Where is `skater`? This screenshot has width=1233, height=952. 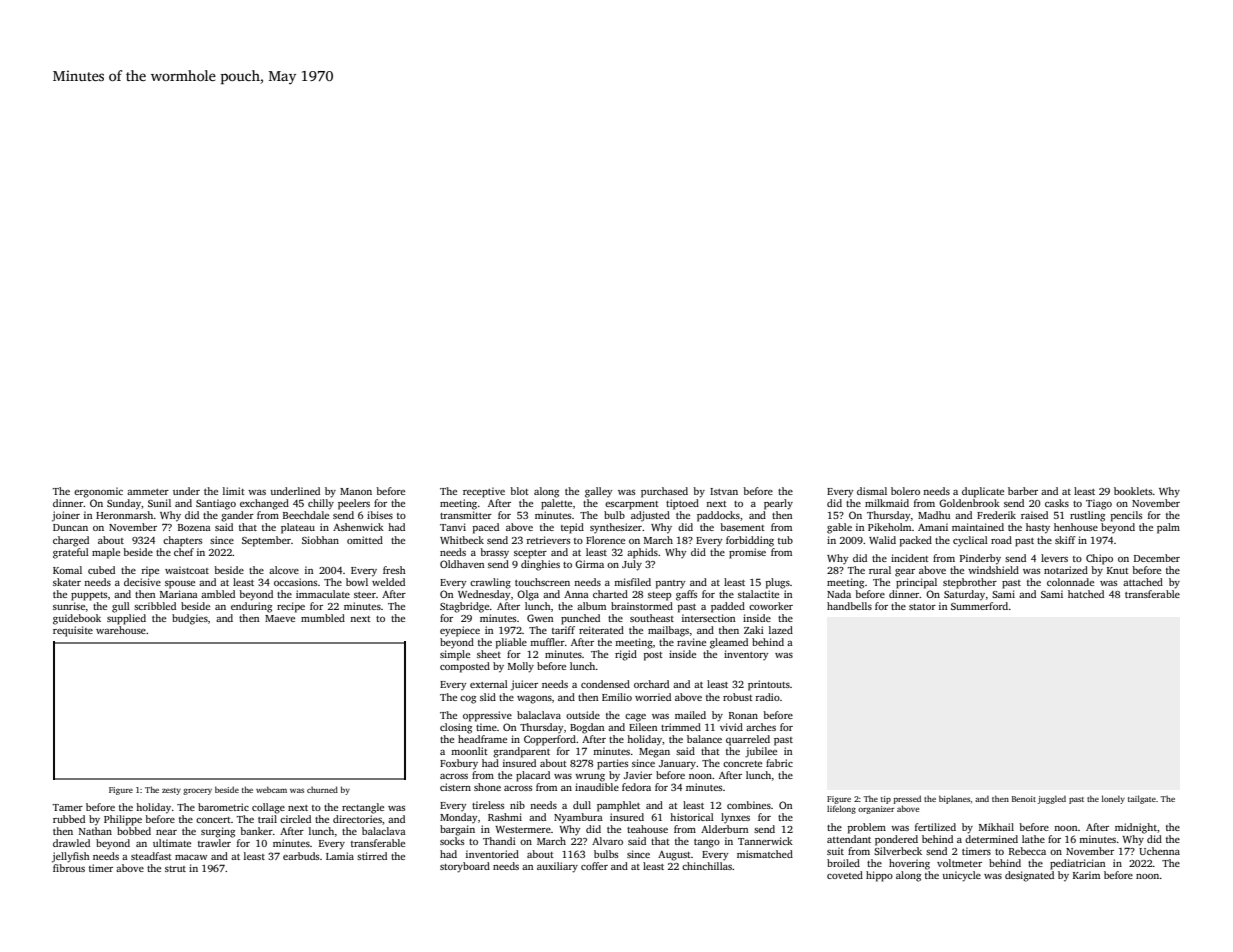 skater is located at coordinates (67, 582).
